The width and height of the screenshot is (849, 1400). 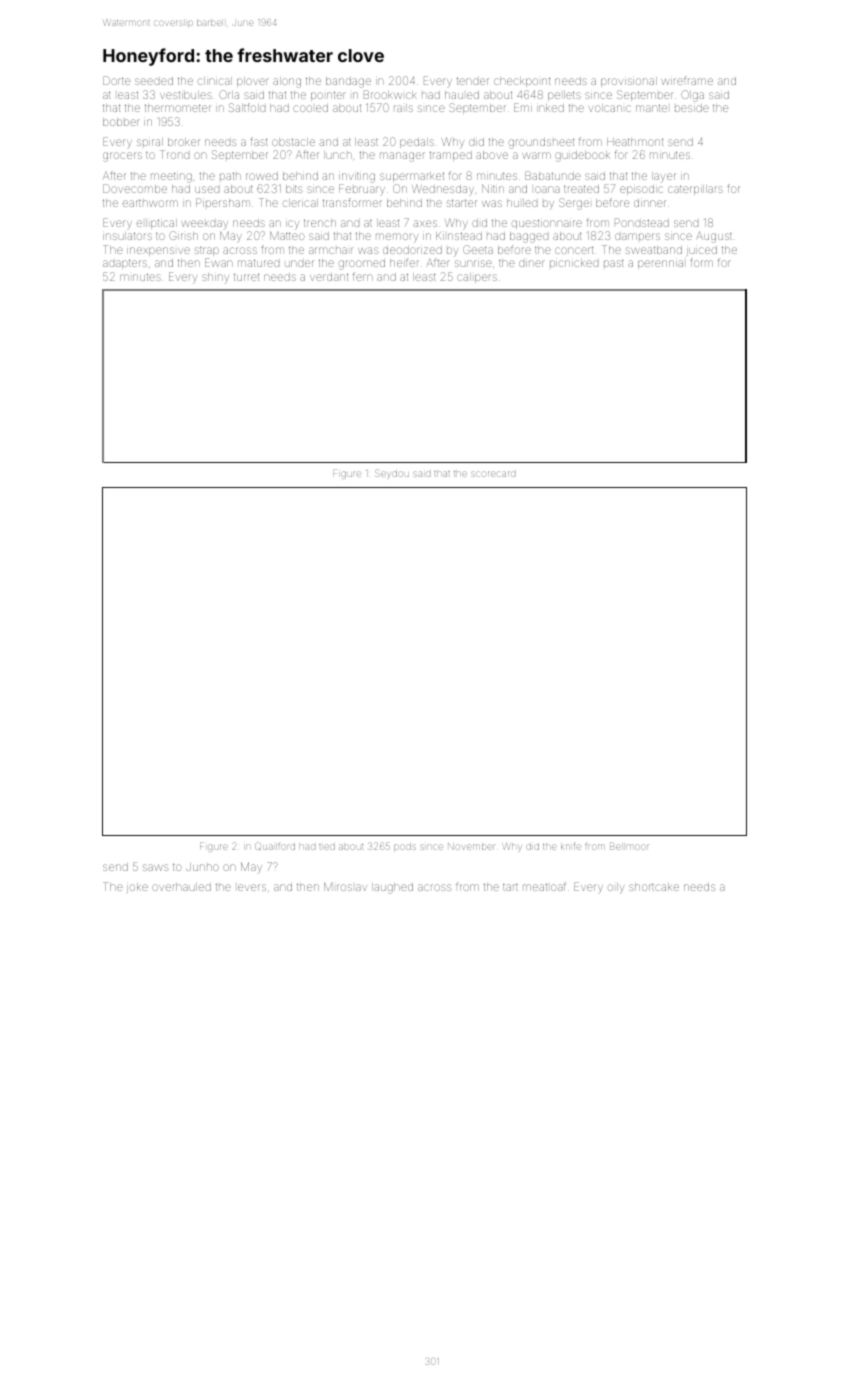 I want to click on scorecard, so click(x=493, y=474).
